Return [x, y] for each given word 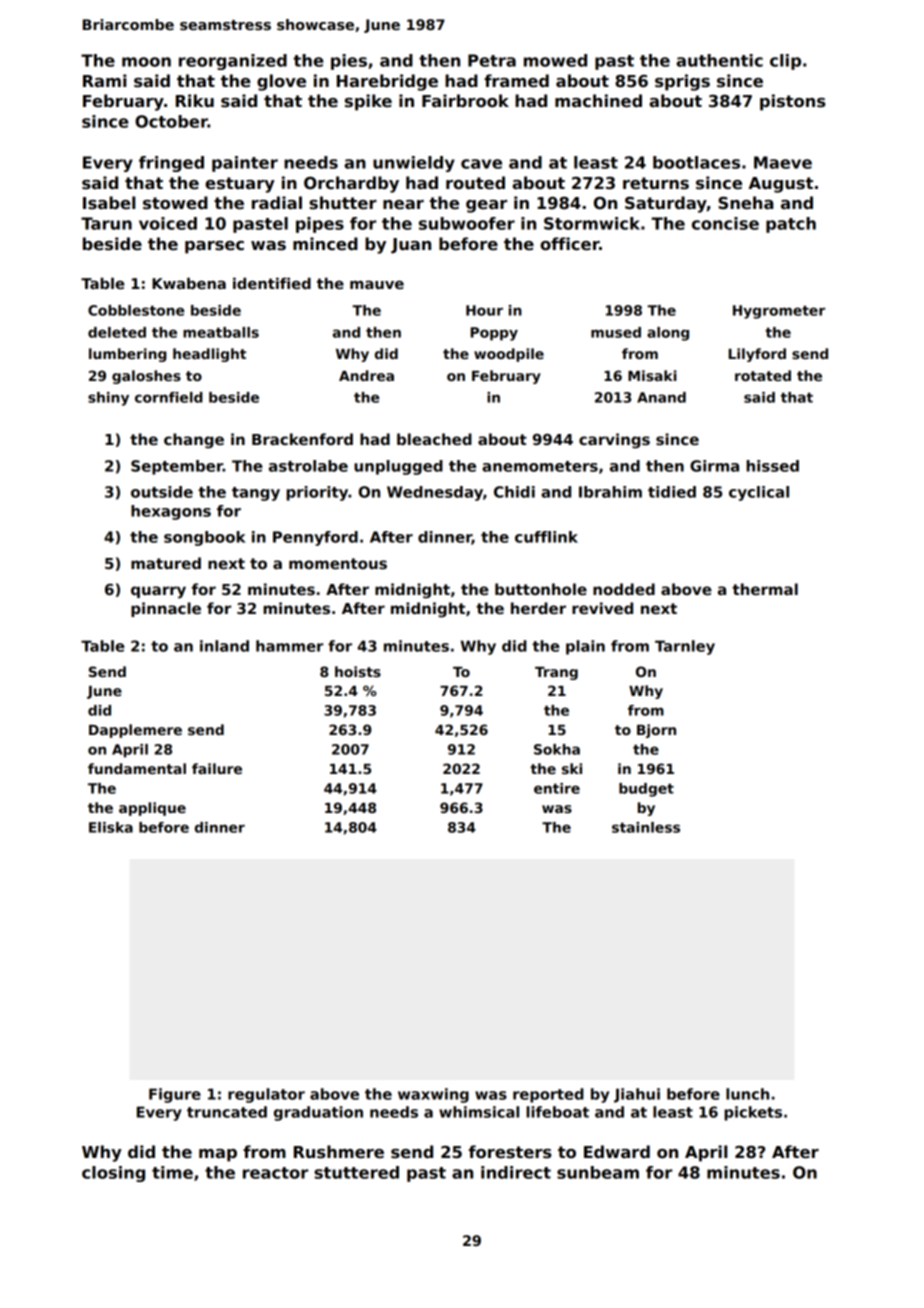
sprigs [682, 82]
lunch [747, 1094]
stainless [646, 827]
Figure [175, 1095]
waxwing [433, 1095]
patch [791, 225]
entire [557, 788]
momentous [338, 563]
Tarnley [685, 647]
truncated [227, 1112]
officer [569, 244]
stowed [175, 203]
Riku [195, 100]
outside [162, 492]
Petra [492, 60]
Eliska [111, 827]
